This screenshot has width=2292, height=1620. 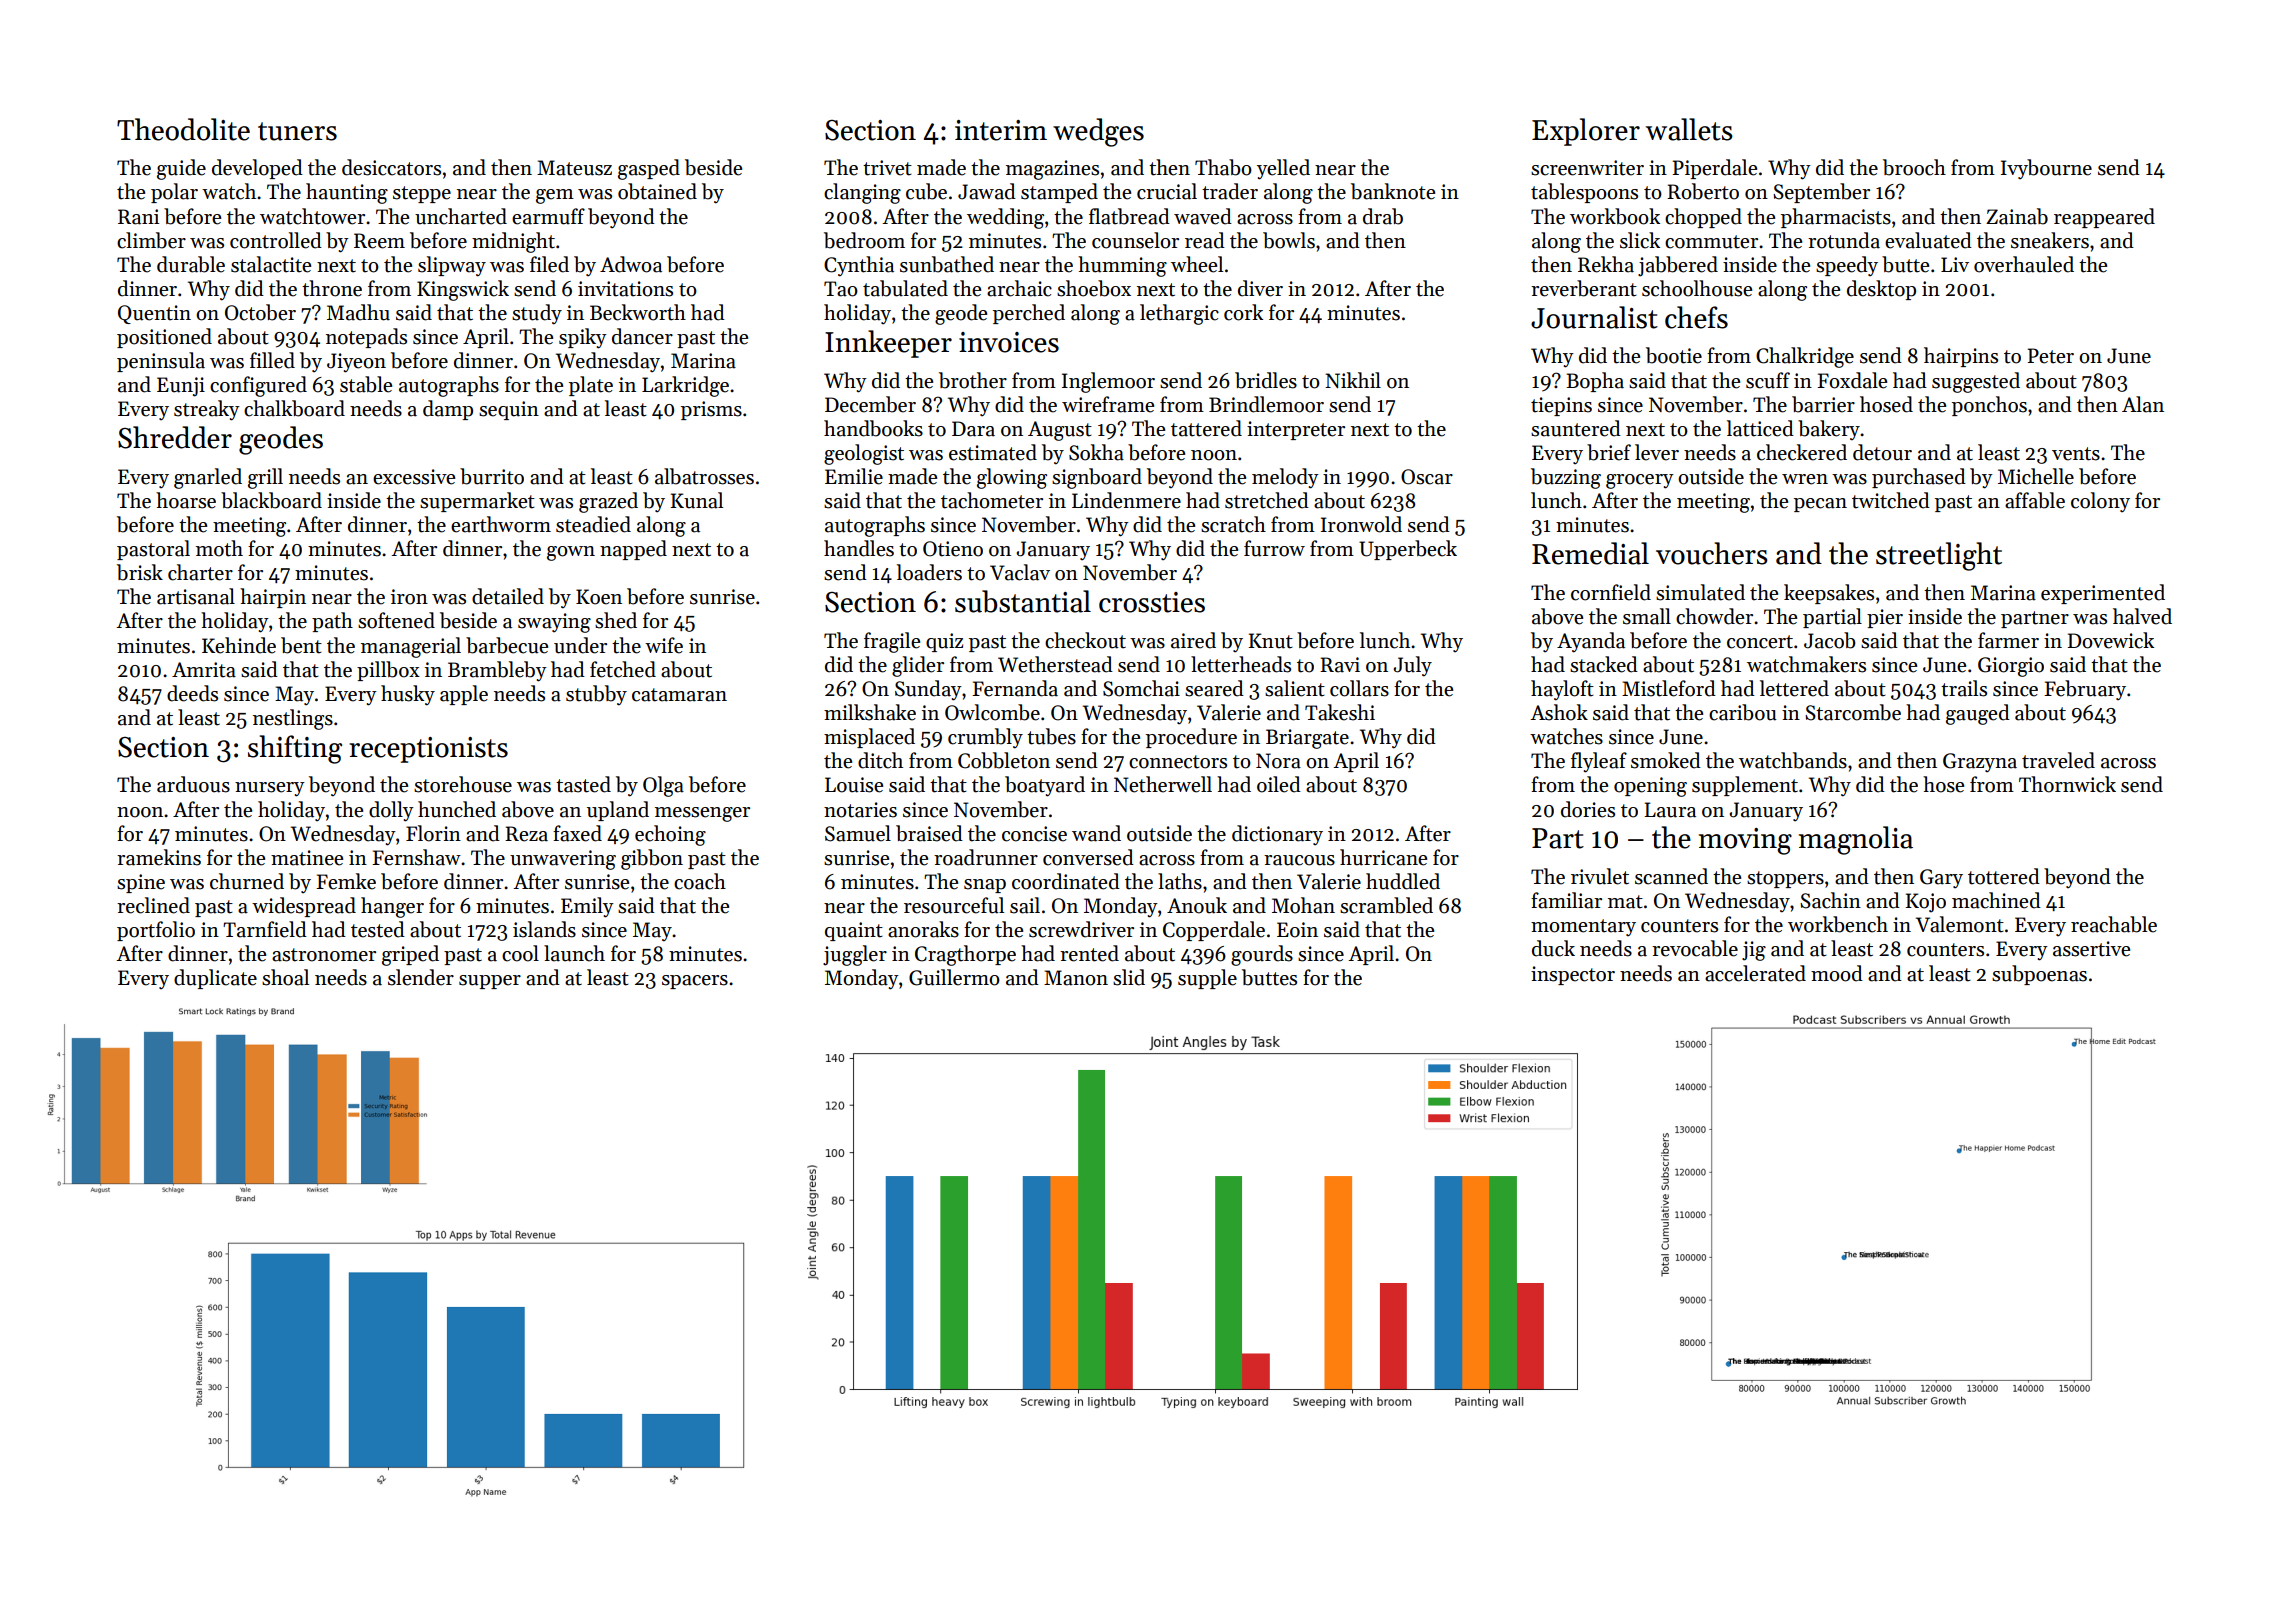 What do you see at coordinates (1829, 594) in the screenshot?
I see `keepsakes` at bounding box center [1829, 594].
